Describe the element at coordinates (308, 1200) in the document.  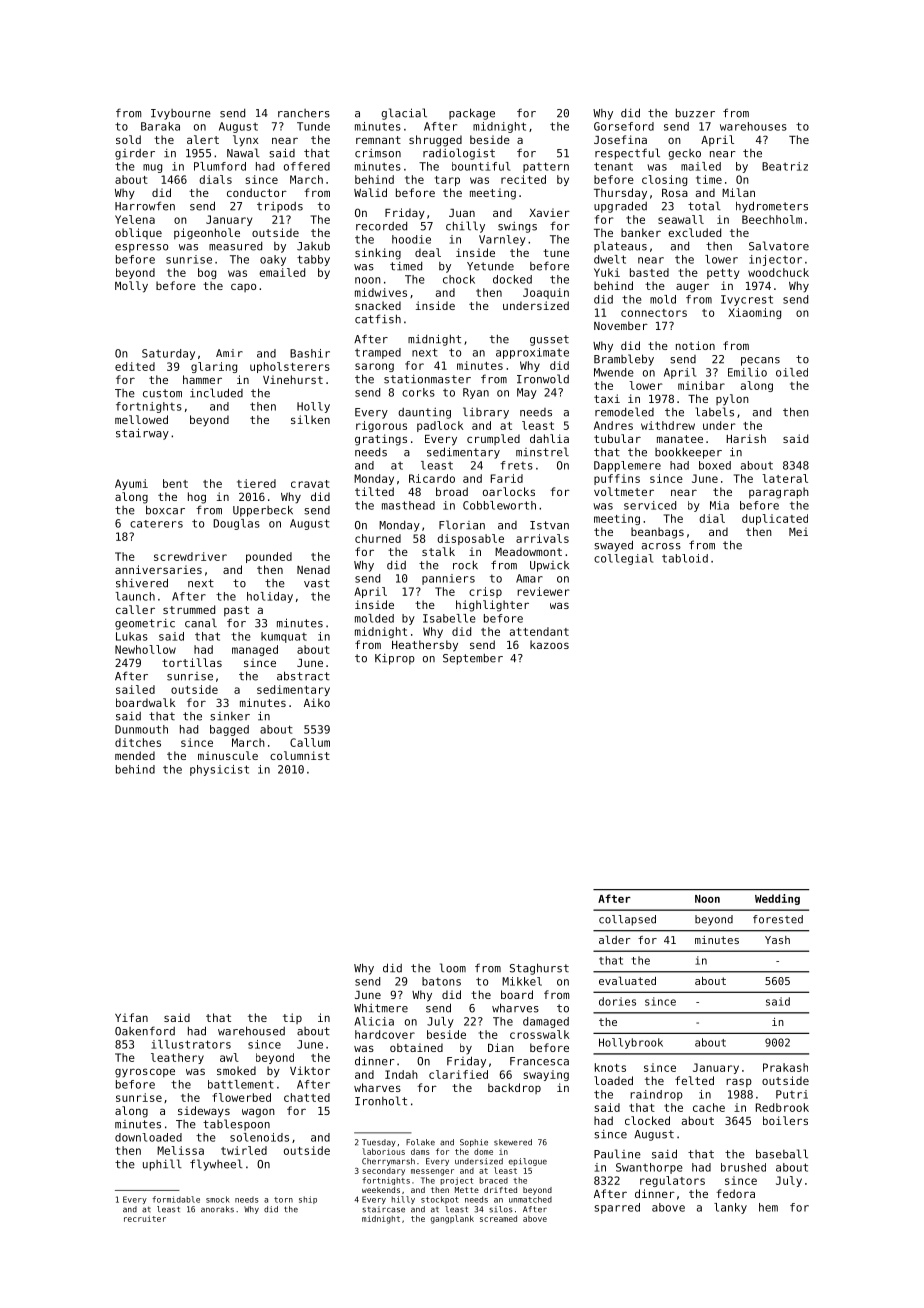
I see `ship` at that location.
